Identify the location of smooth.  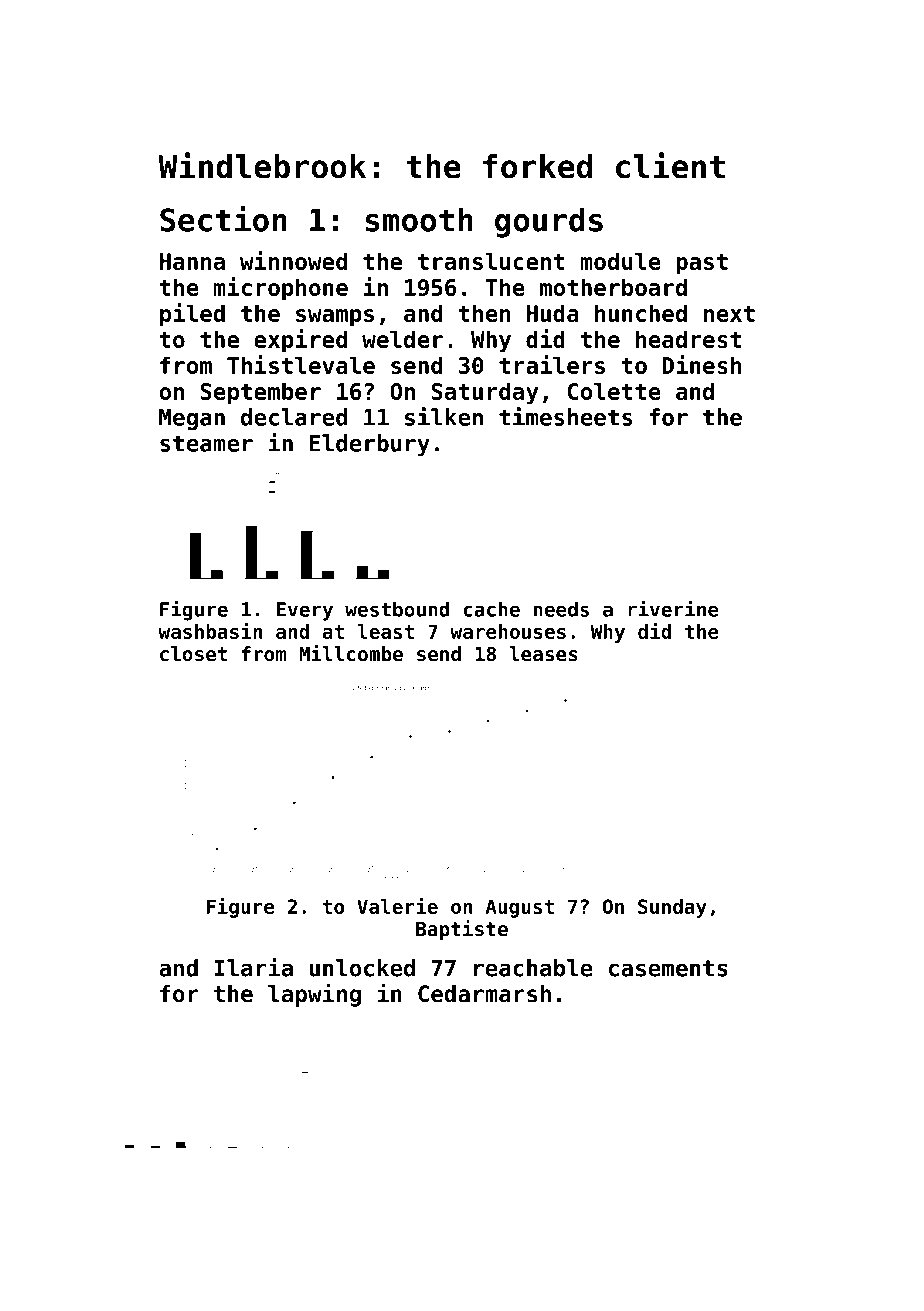
(419, 220).
